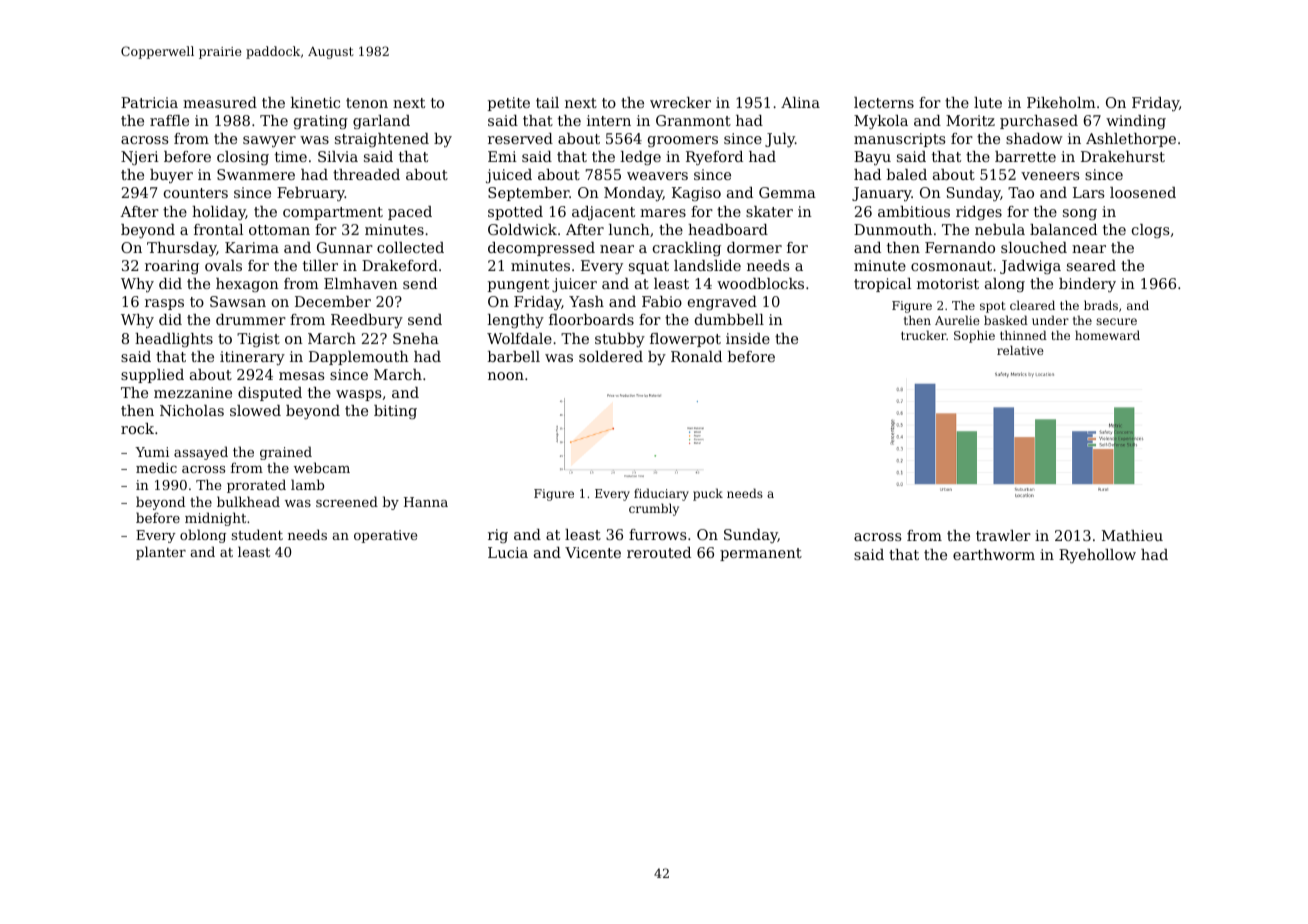  What do you see at coordinates (400, 265) in the page?
I see `Drakeford` at bounding box center [400, 265].
